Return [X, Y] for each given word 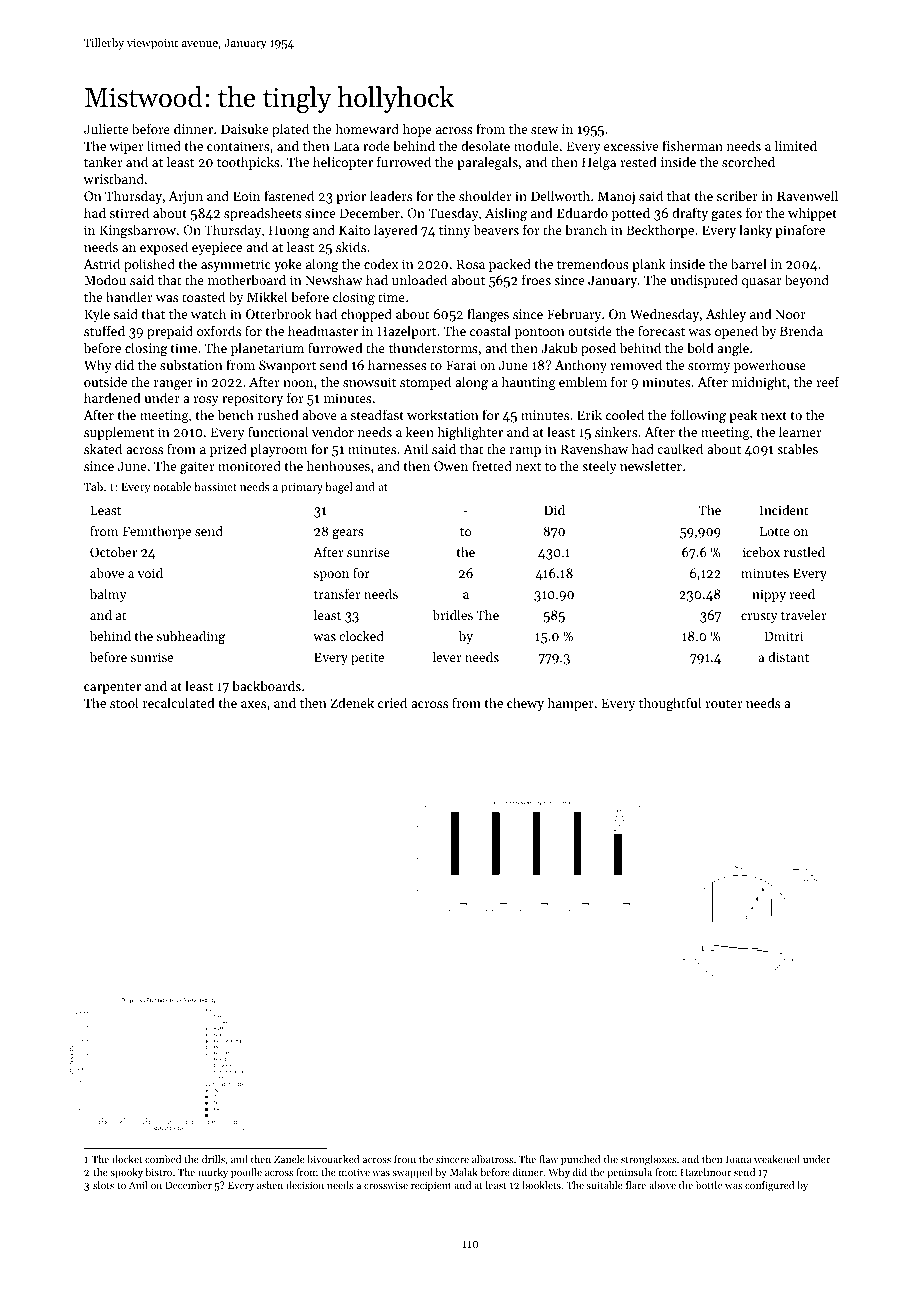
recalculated [179, 702]
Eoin [246, 196]
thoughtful [670, 704]
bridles [452, 615]
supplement [119, 433]
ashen [270, 1185]
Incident [784, 510]
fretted [492, 465]
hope [417, 130]
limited [796, 145]
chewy [525, 704]
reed [802, 594]
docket [127, 1159]
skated [103, 448]
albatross [492, 1159]
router [723, 704]
